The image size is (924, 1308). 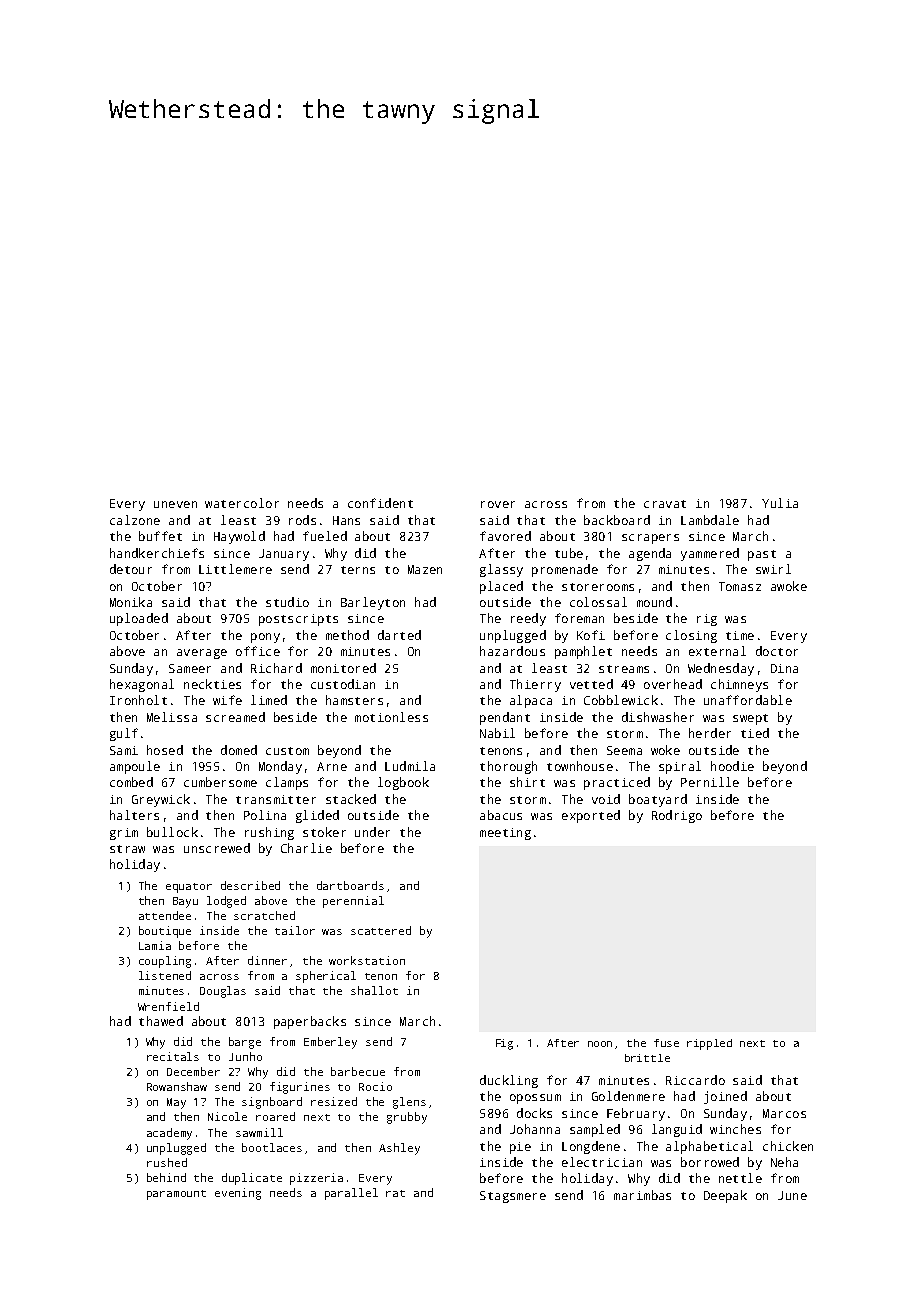 What do you see at coordinates (425, 569) in the image?
I see `Mazen` at bounding box center [425, 569].
